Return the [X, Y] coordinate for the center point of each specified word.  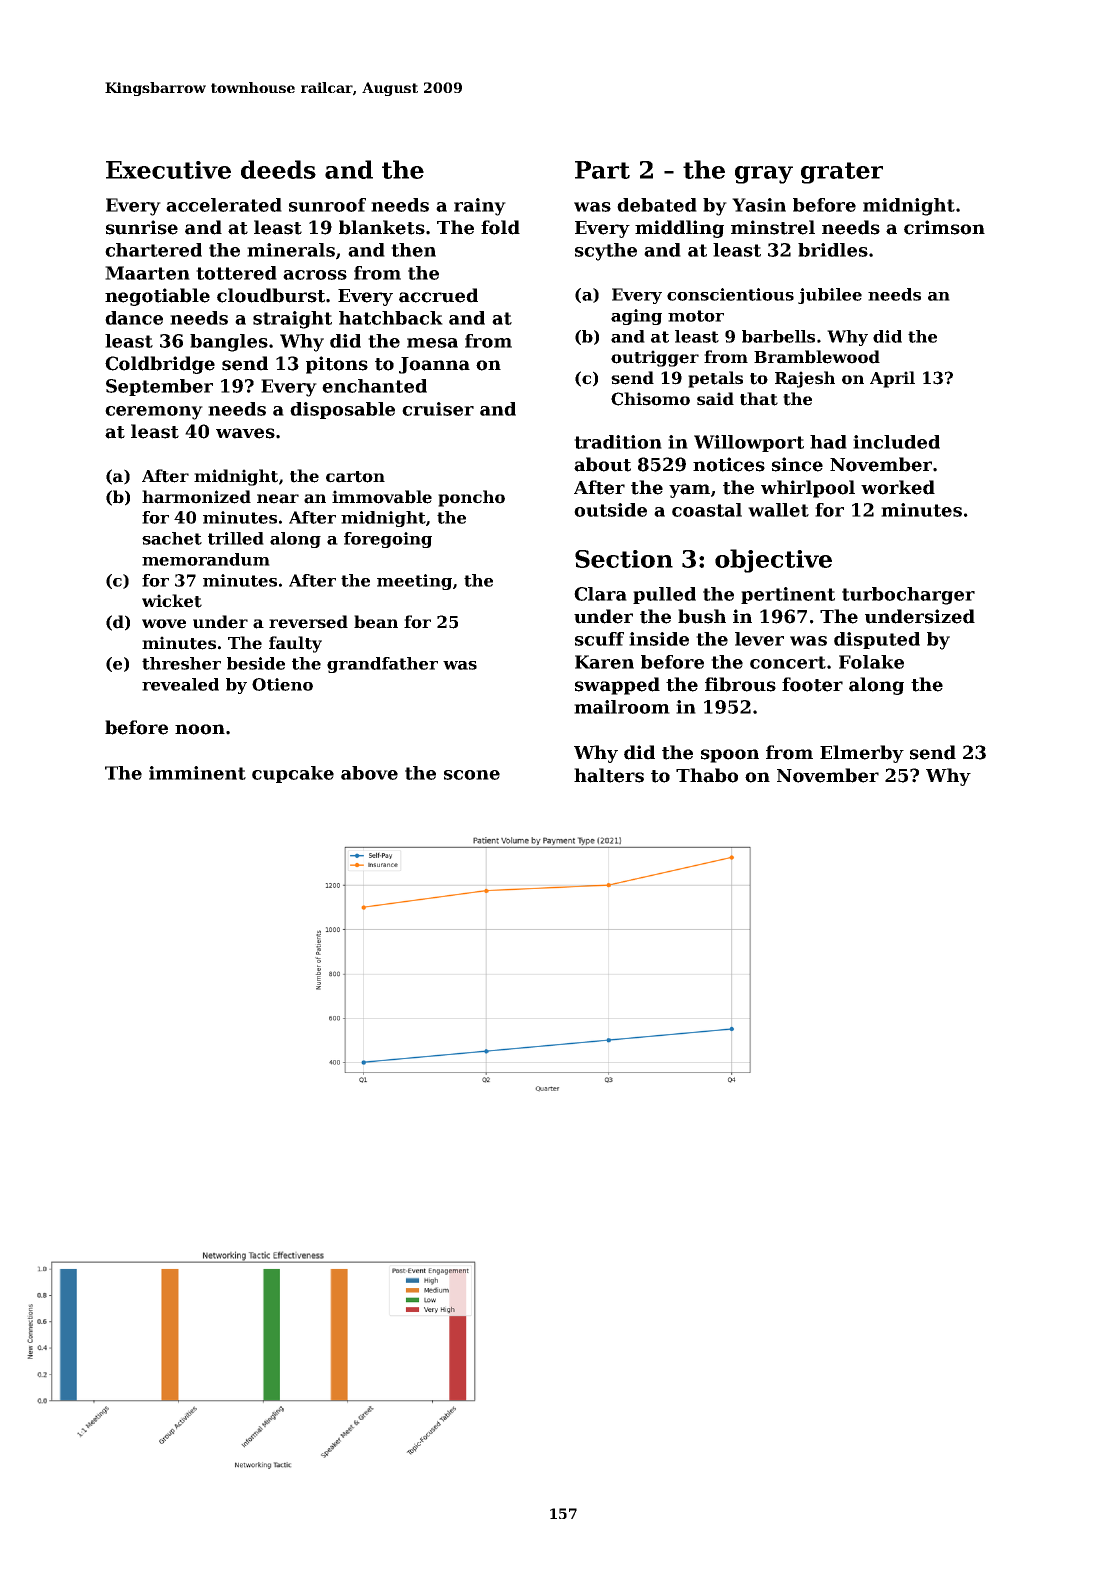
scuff [599, 639]
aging [636, 317]
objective [773, 561]
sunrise [142, 227]
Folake [871, 662]
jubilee [830, 296]
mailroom [622, 707]
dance [134, 318]
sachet [172, 538]
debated [657, 205]
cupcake [293, 774]
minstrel [773, 227]
